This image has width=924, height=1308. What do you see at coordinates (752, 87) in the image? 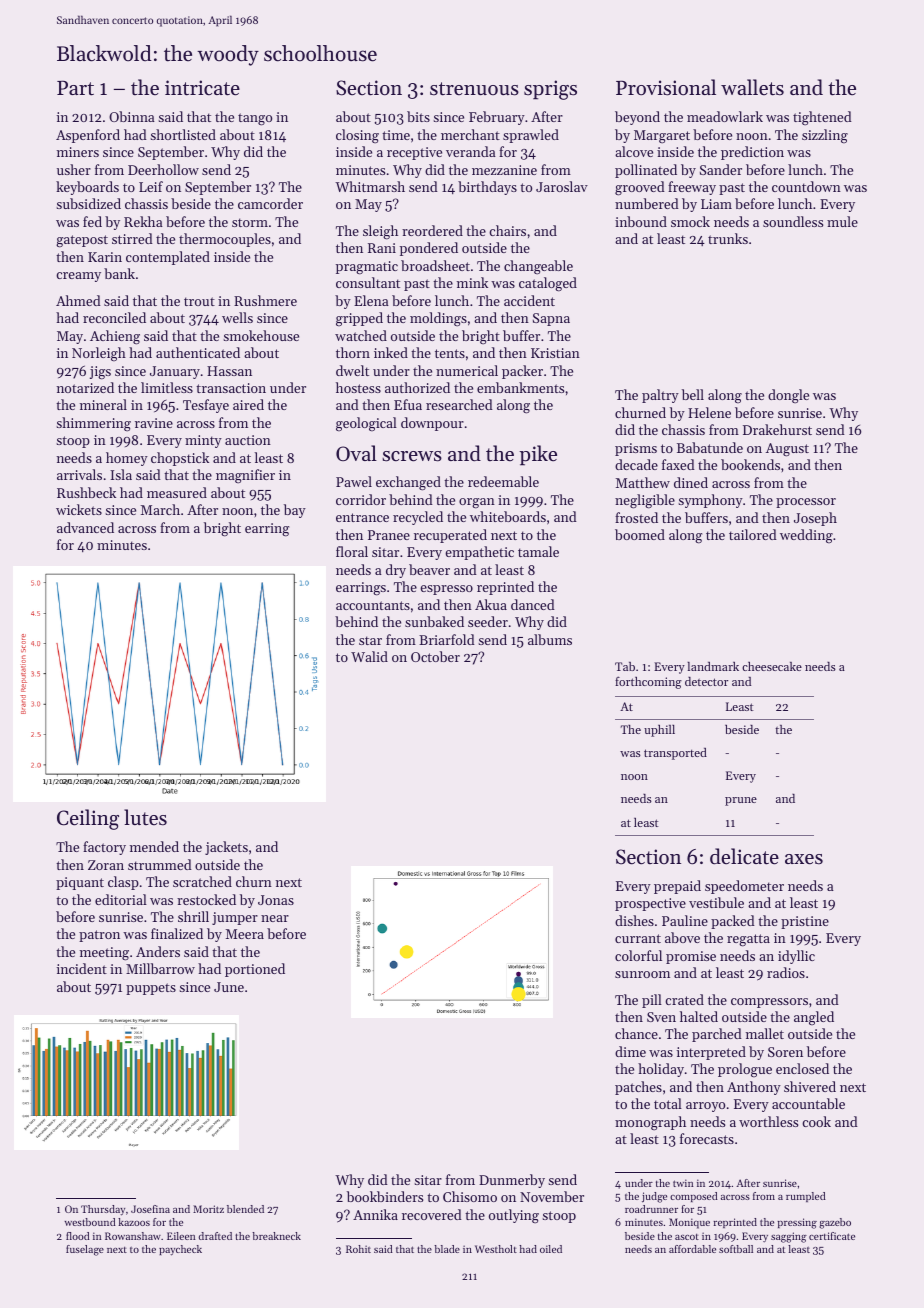
I see `wallets` at bounding box center [752, 87].
